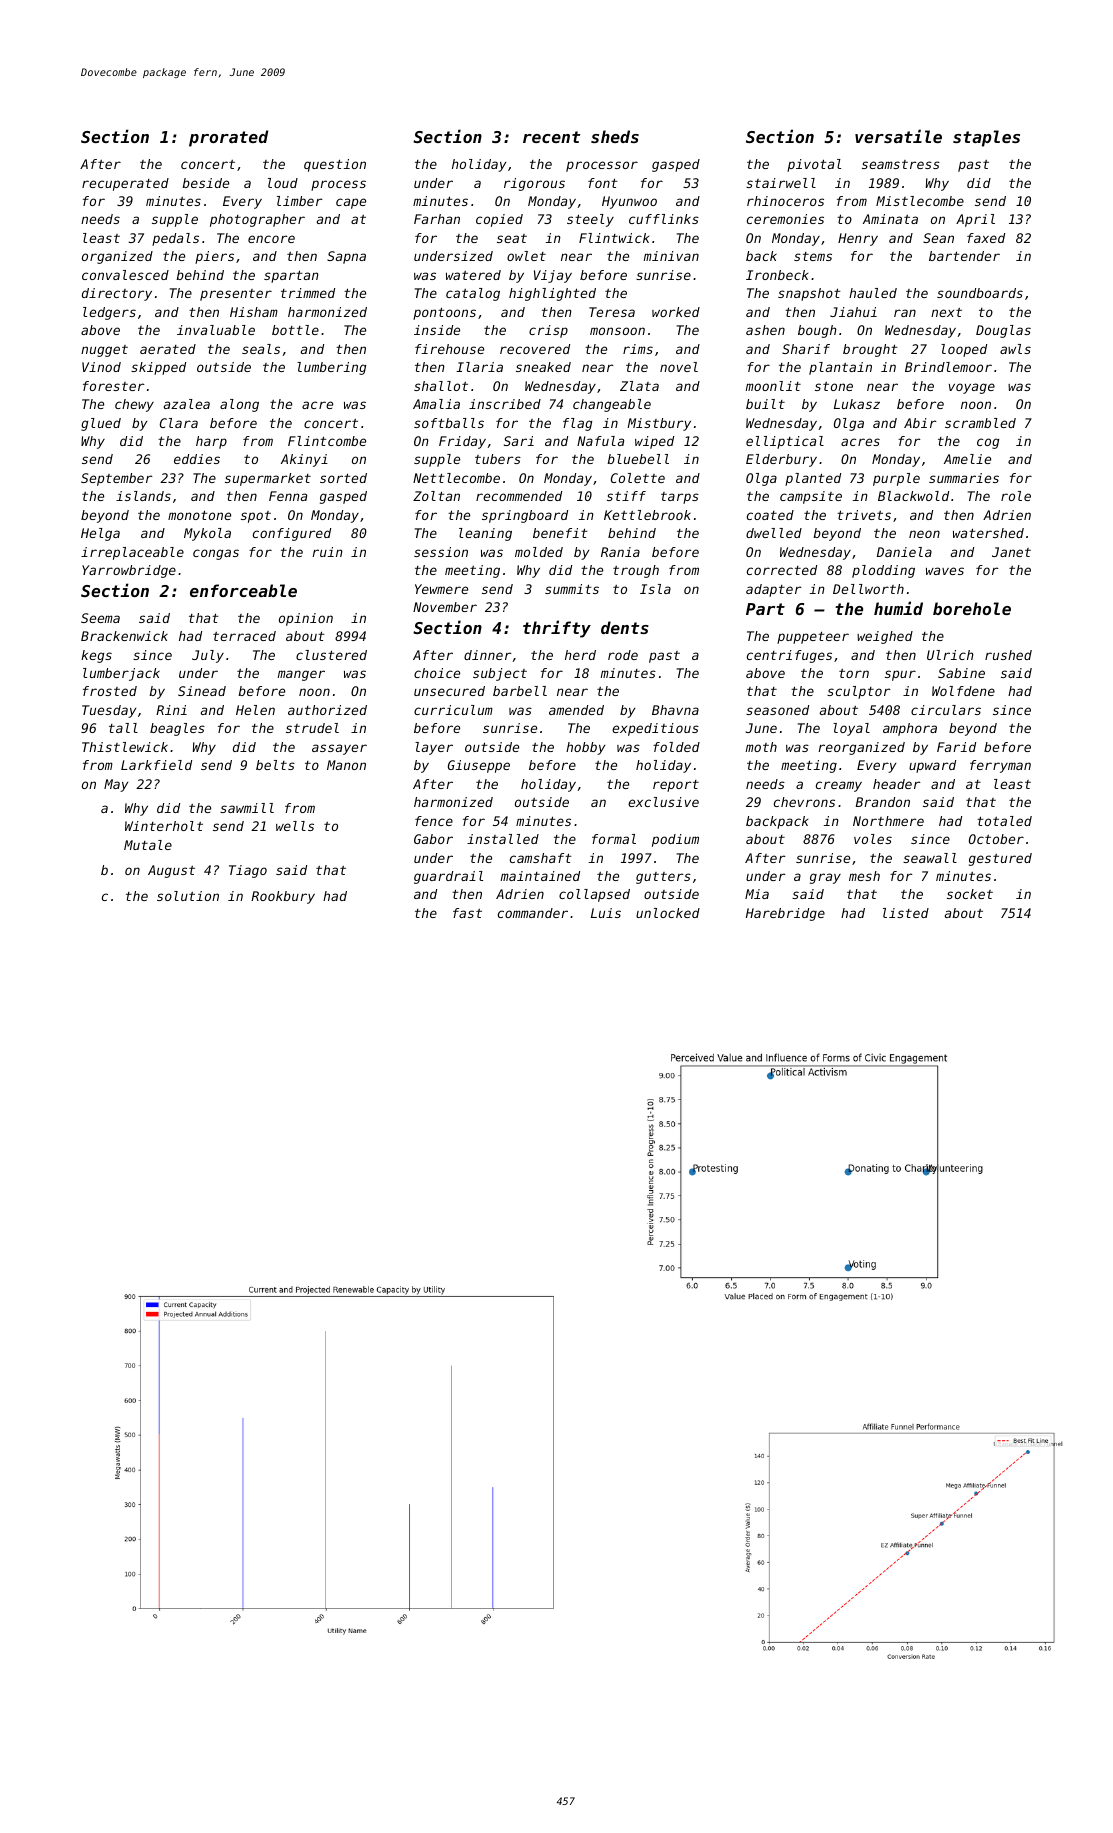  What do you see at coordinates (813, 637) in the screenshot?
I see `puppeteer` at bounding box center [813, 637].
